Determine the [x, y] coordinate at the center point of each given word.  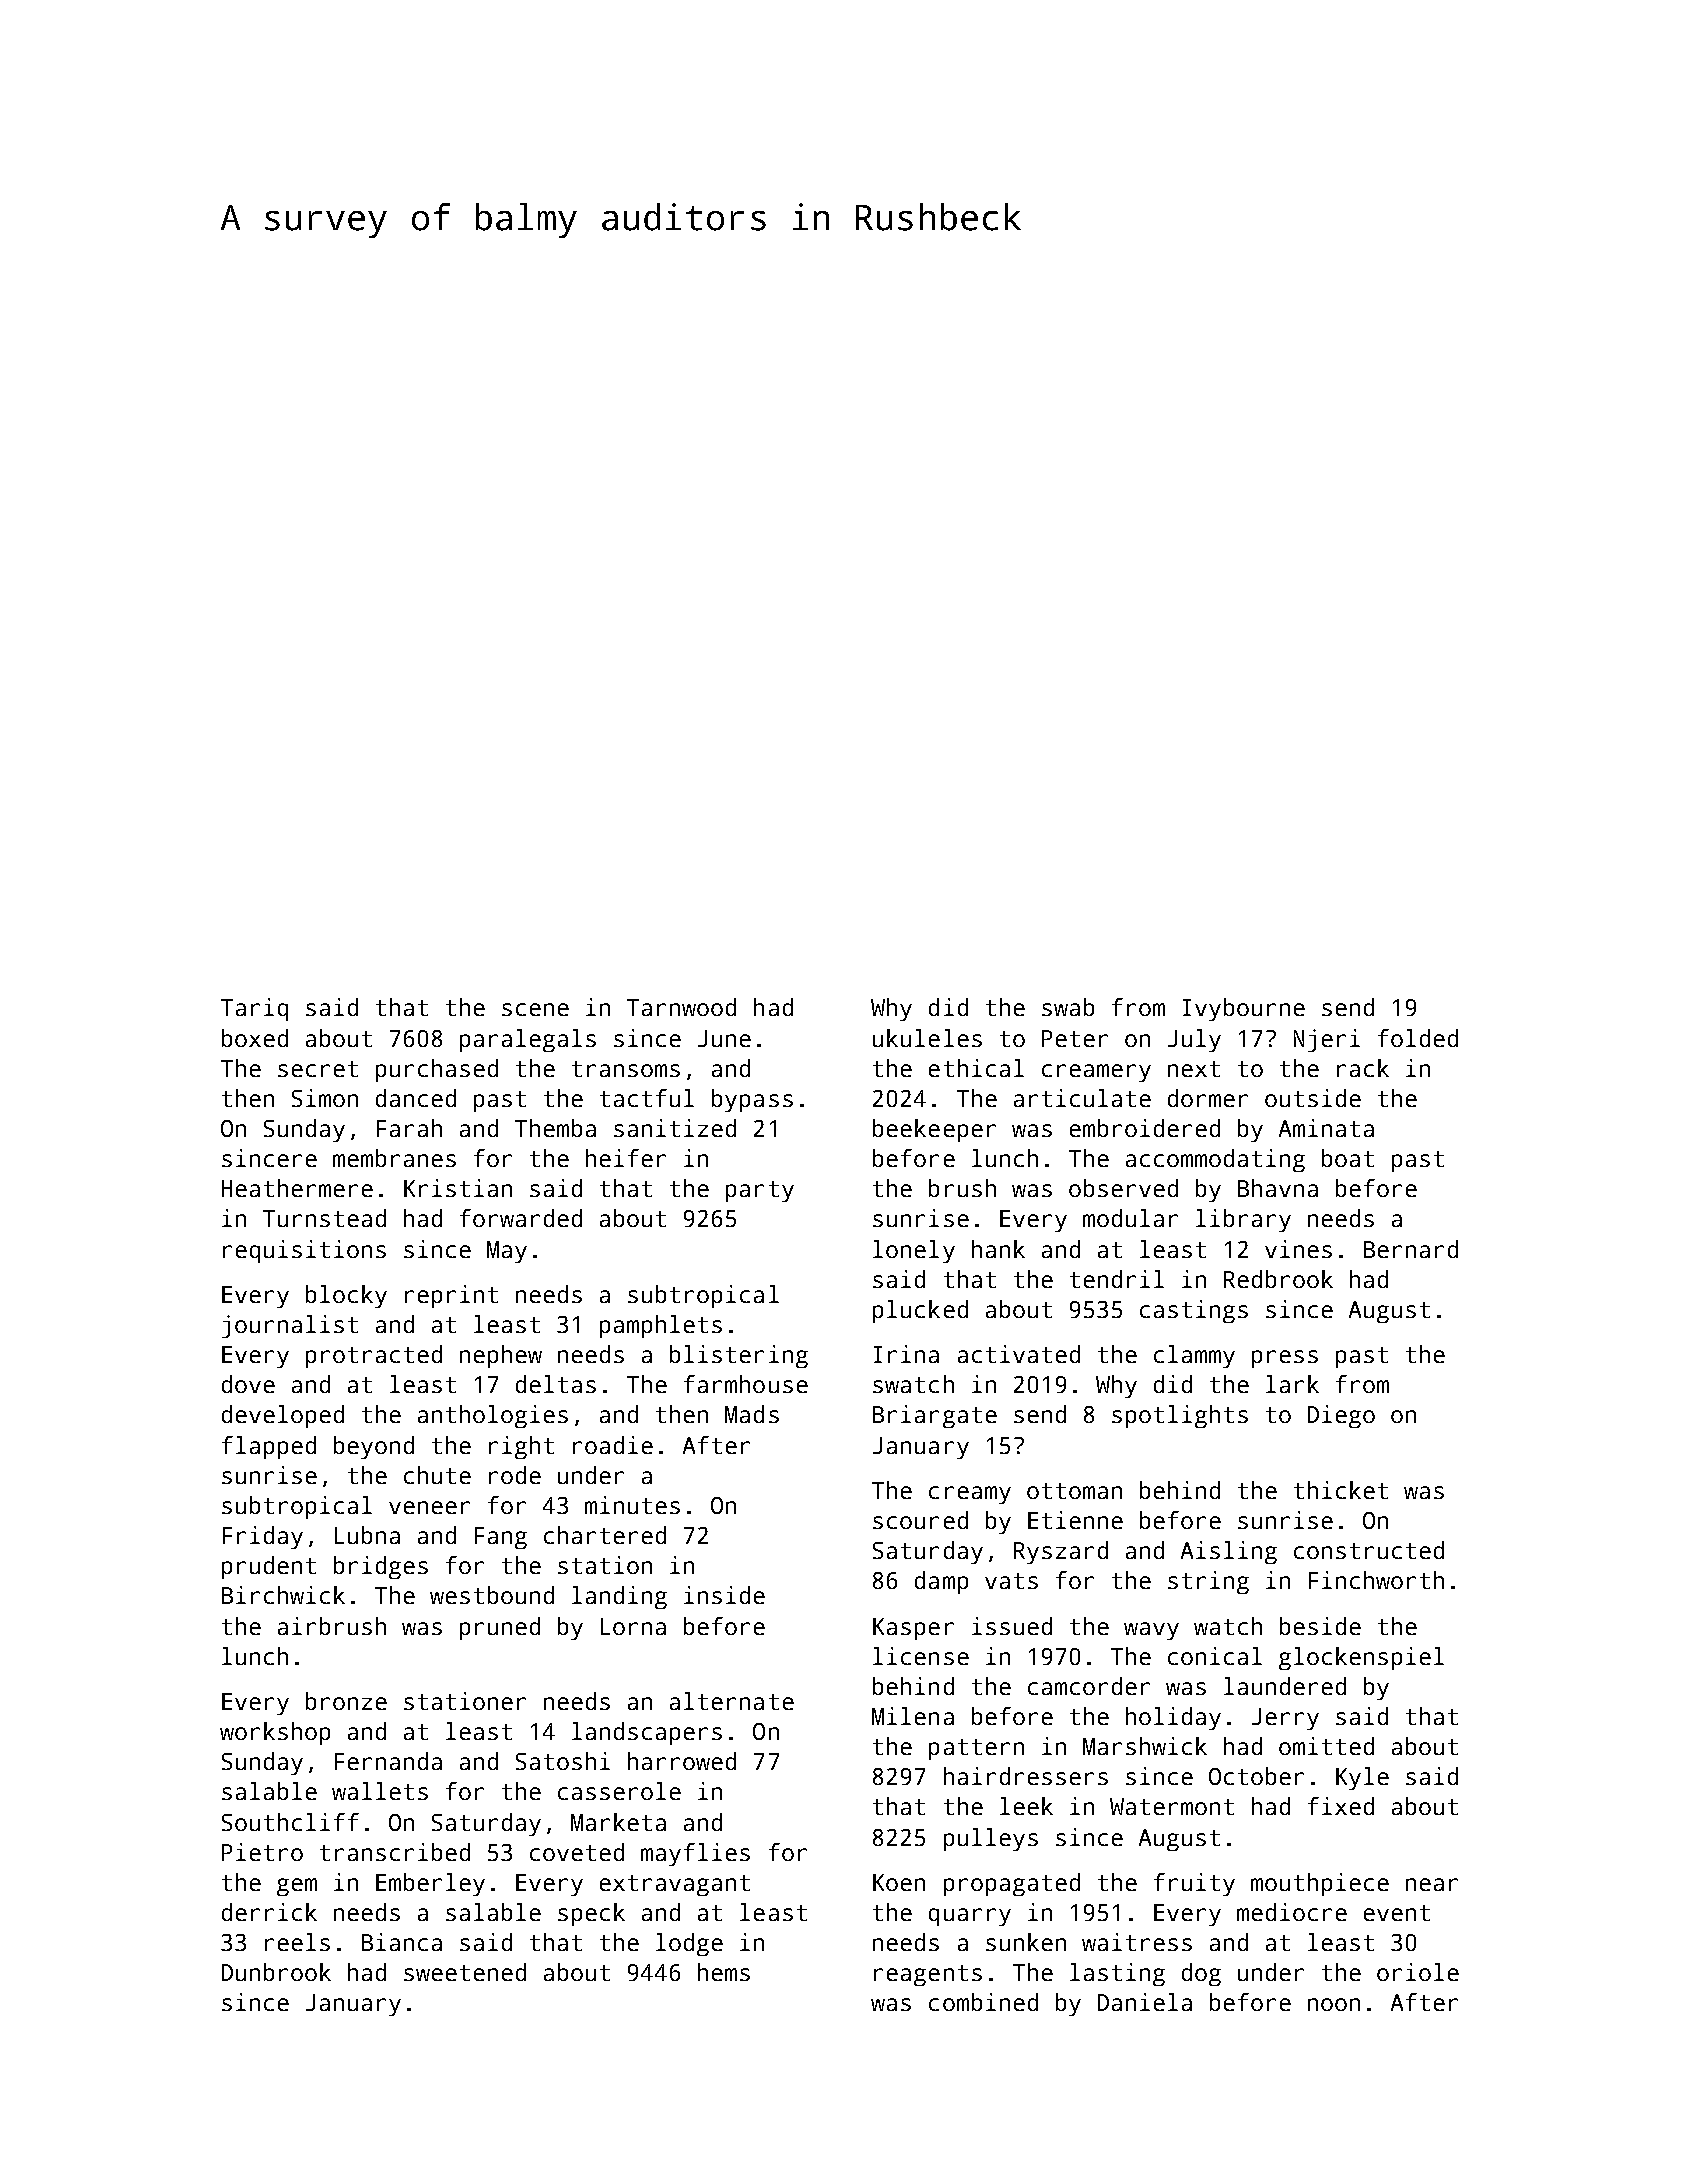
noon [1334, 2004]
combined [983, 2002]
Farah [409, 1128]
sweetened [465, 1972]
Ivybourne [1244, 1009]
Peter [1075, 1038]
